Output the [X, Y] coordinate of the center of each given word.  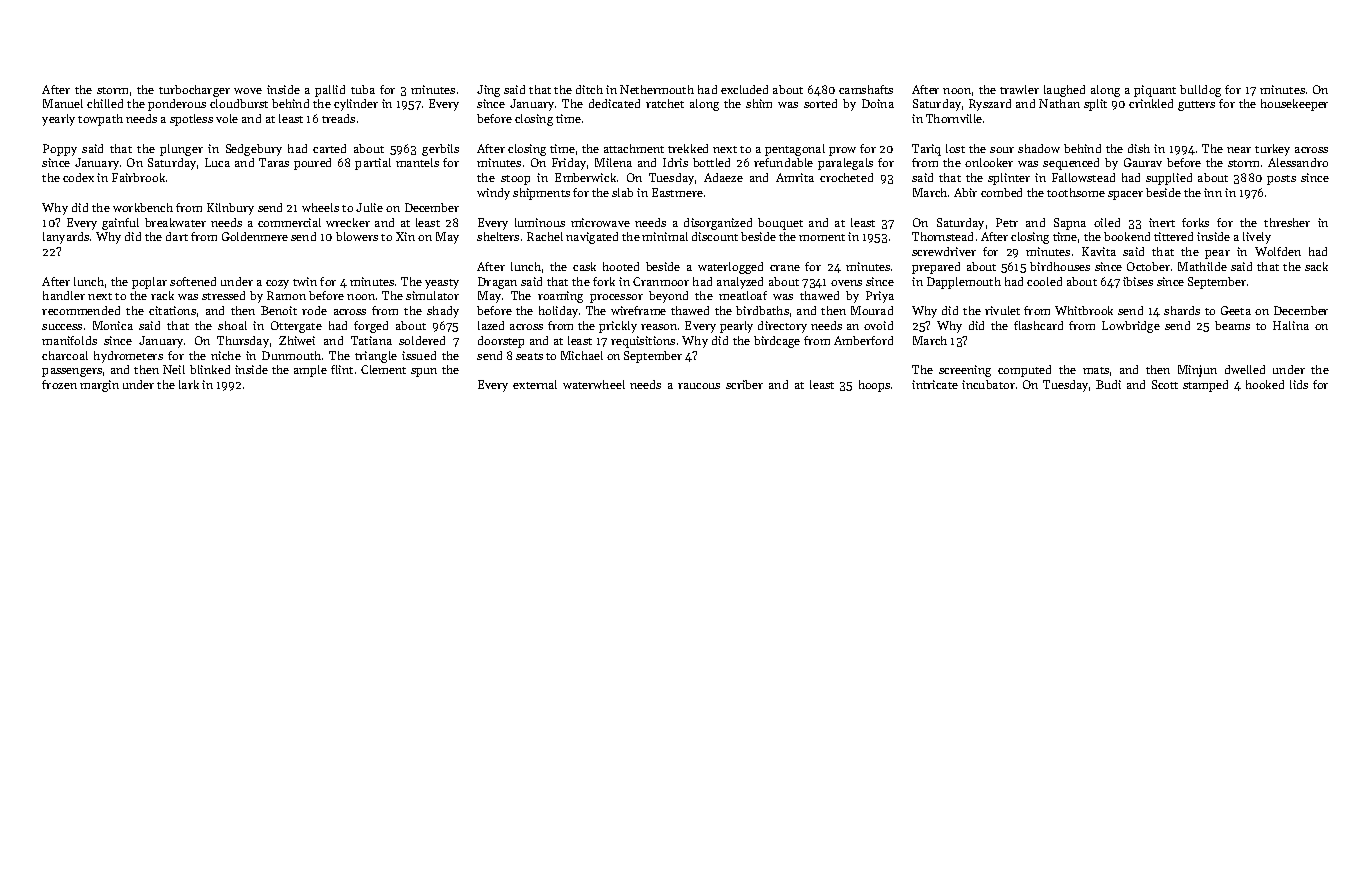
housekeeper [1294, 105]
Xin [405, 236]
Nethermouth [657, 89]
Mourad [872, 310]
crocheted [846, 177]
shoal [232, 325]
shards [1182, 310]
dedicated [614, 103]
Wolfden [1278, 251]
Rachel [545, 236]
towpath [100, 120]
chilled [105, 103]
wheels [320, 207]
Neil [174, 369]
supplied [1169, 179]
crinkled [1151, 103]
